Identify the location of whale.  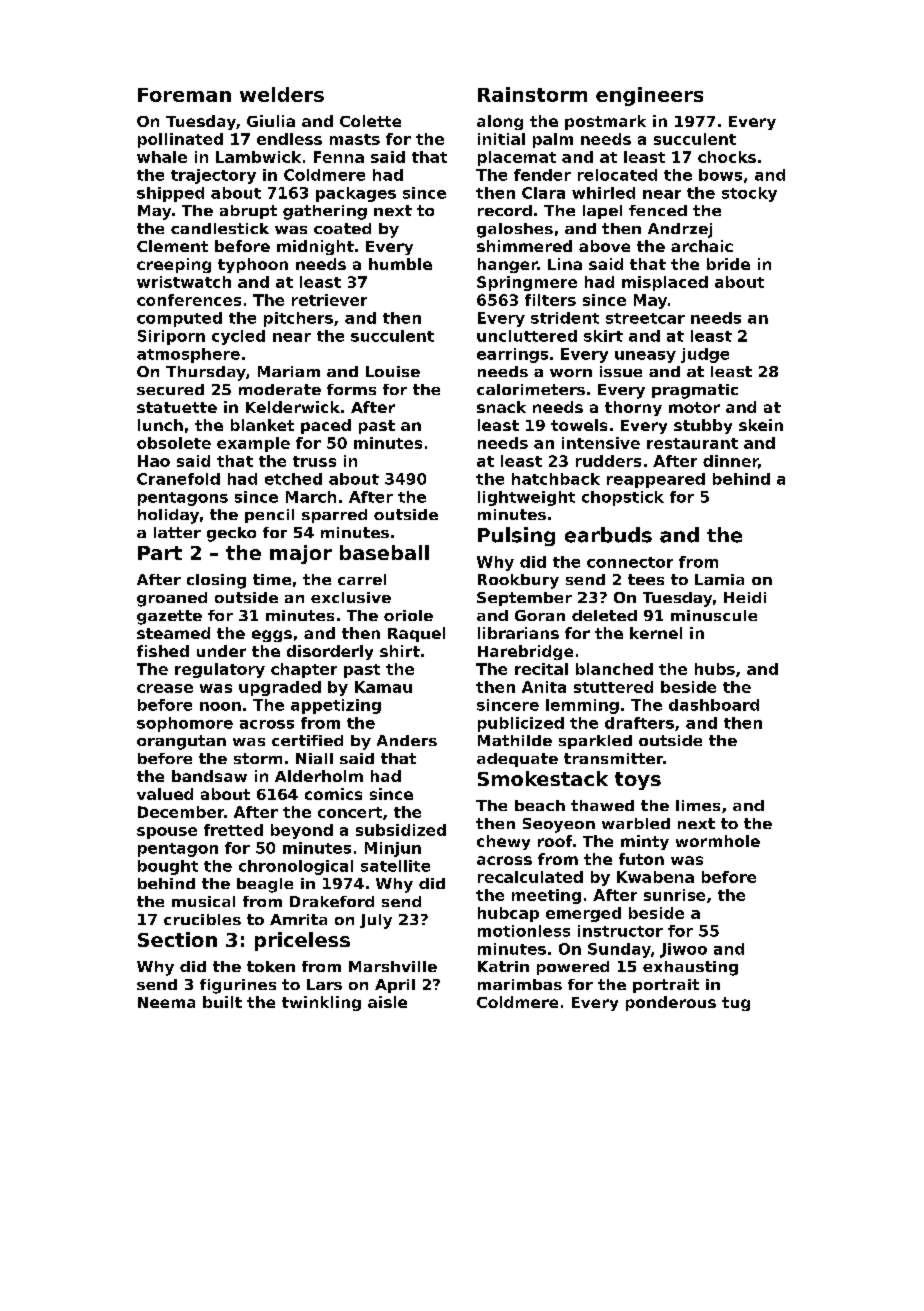
(162, 157).
